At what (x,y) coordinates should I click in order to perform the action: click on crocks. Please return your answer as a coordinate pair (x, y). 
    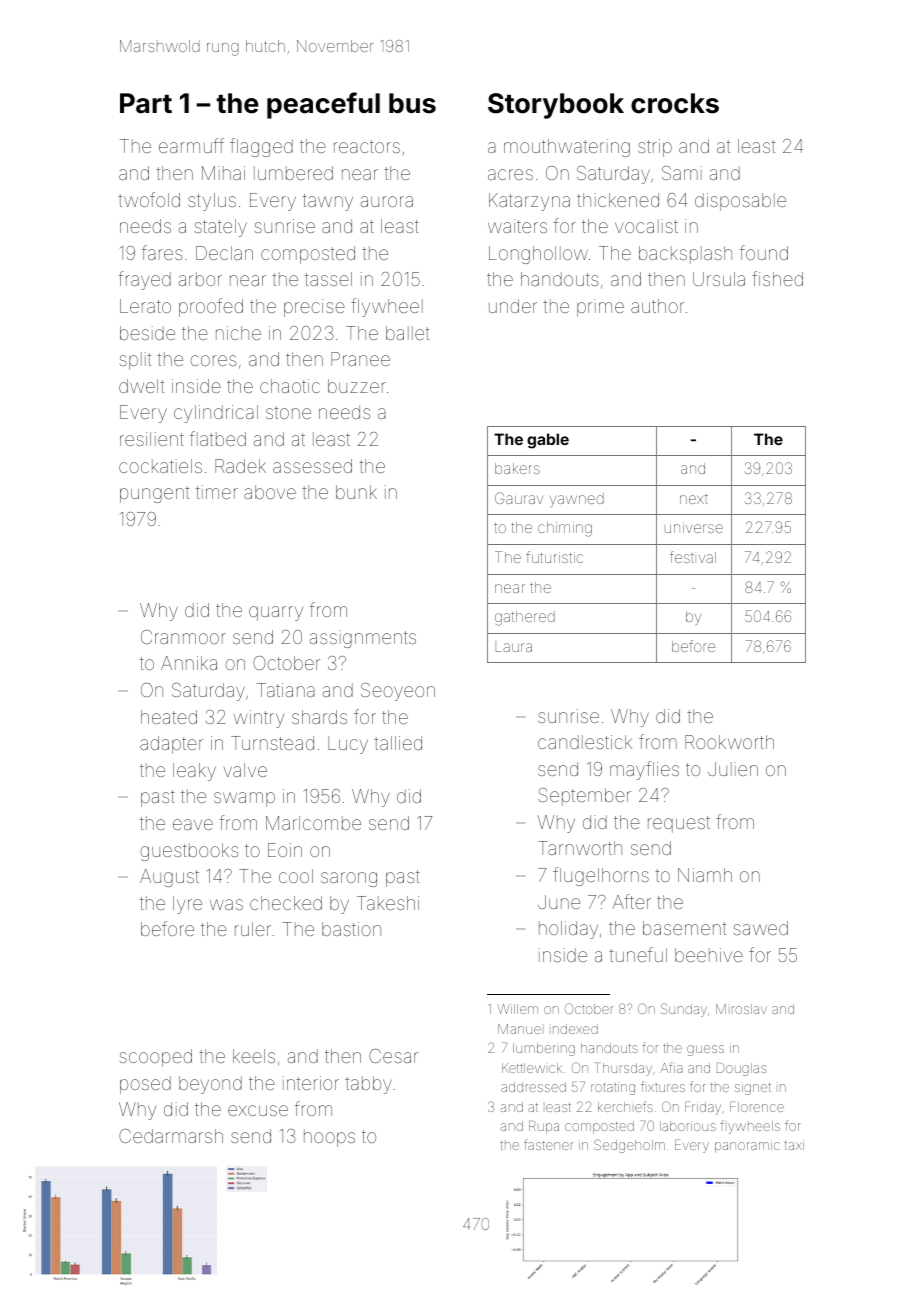
    Looking at the image, I should click on (675, 103).
